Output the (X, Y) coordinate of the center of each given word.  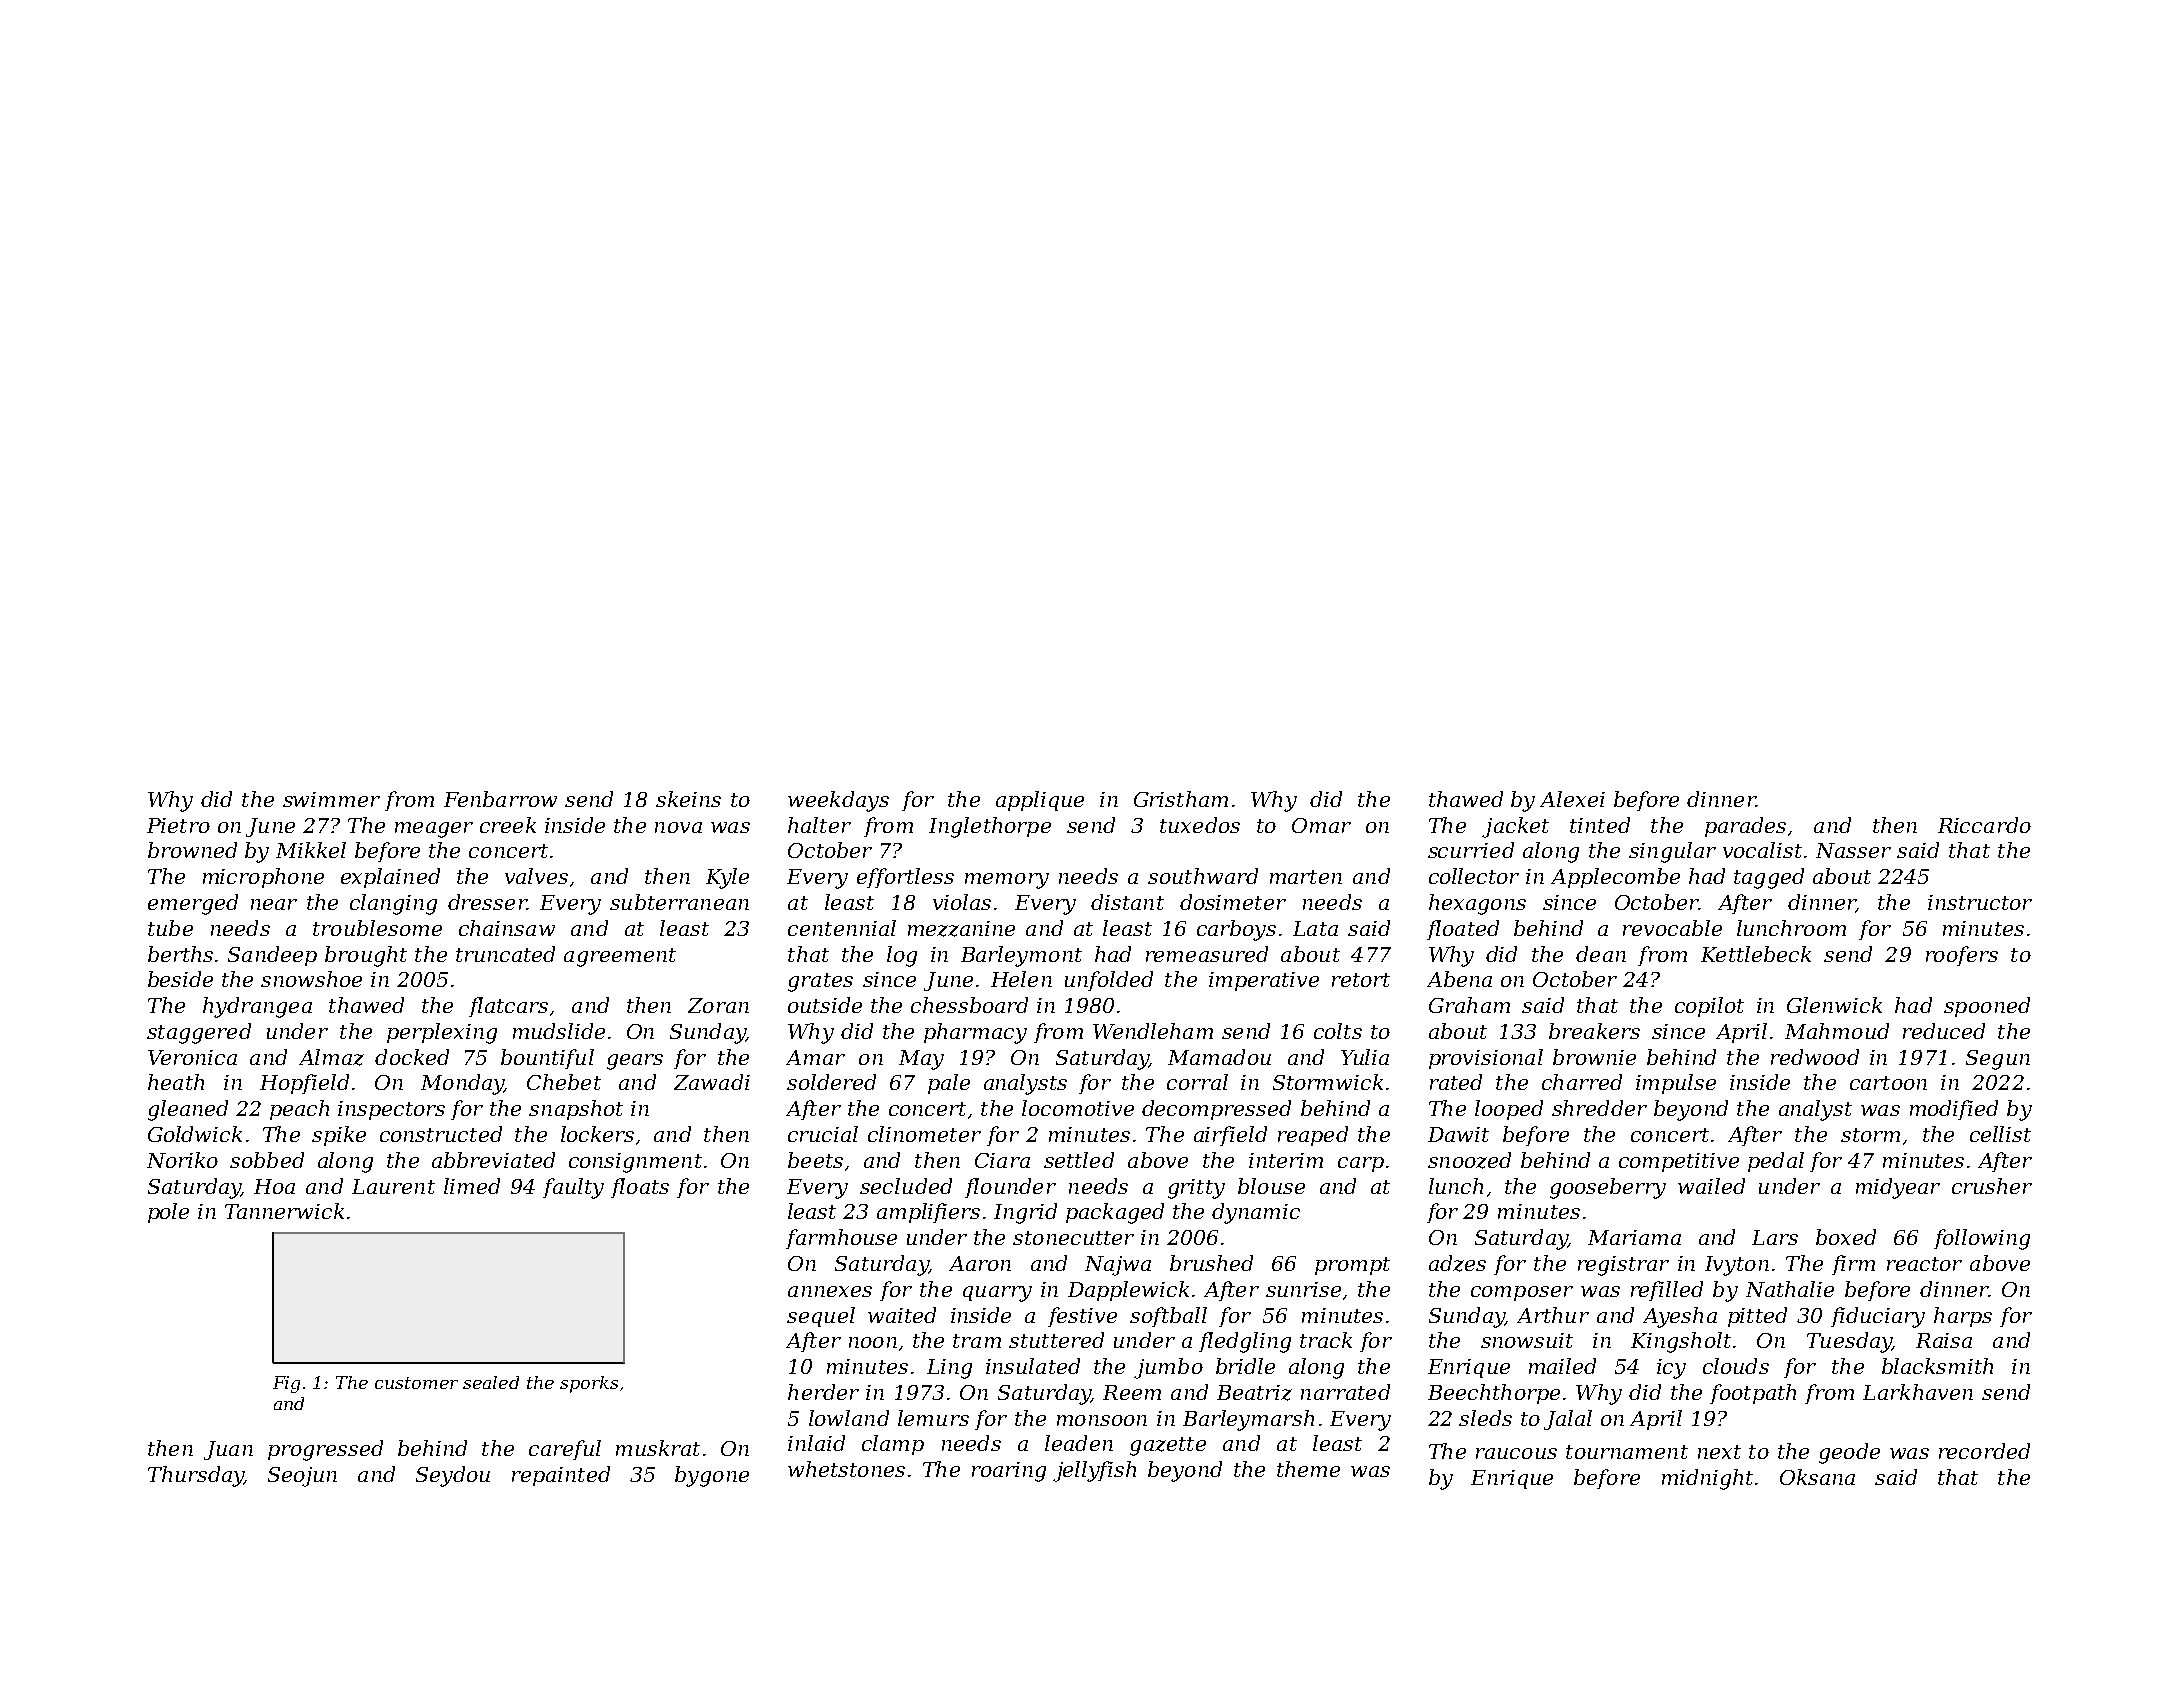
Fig (286, 1384)
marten (1306, 877)
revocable (1672, 928)
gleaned (188, 1110)
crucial (823, 1134)
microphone (263, 878)
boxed (1846, 1237)
